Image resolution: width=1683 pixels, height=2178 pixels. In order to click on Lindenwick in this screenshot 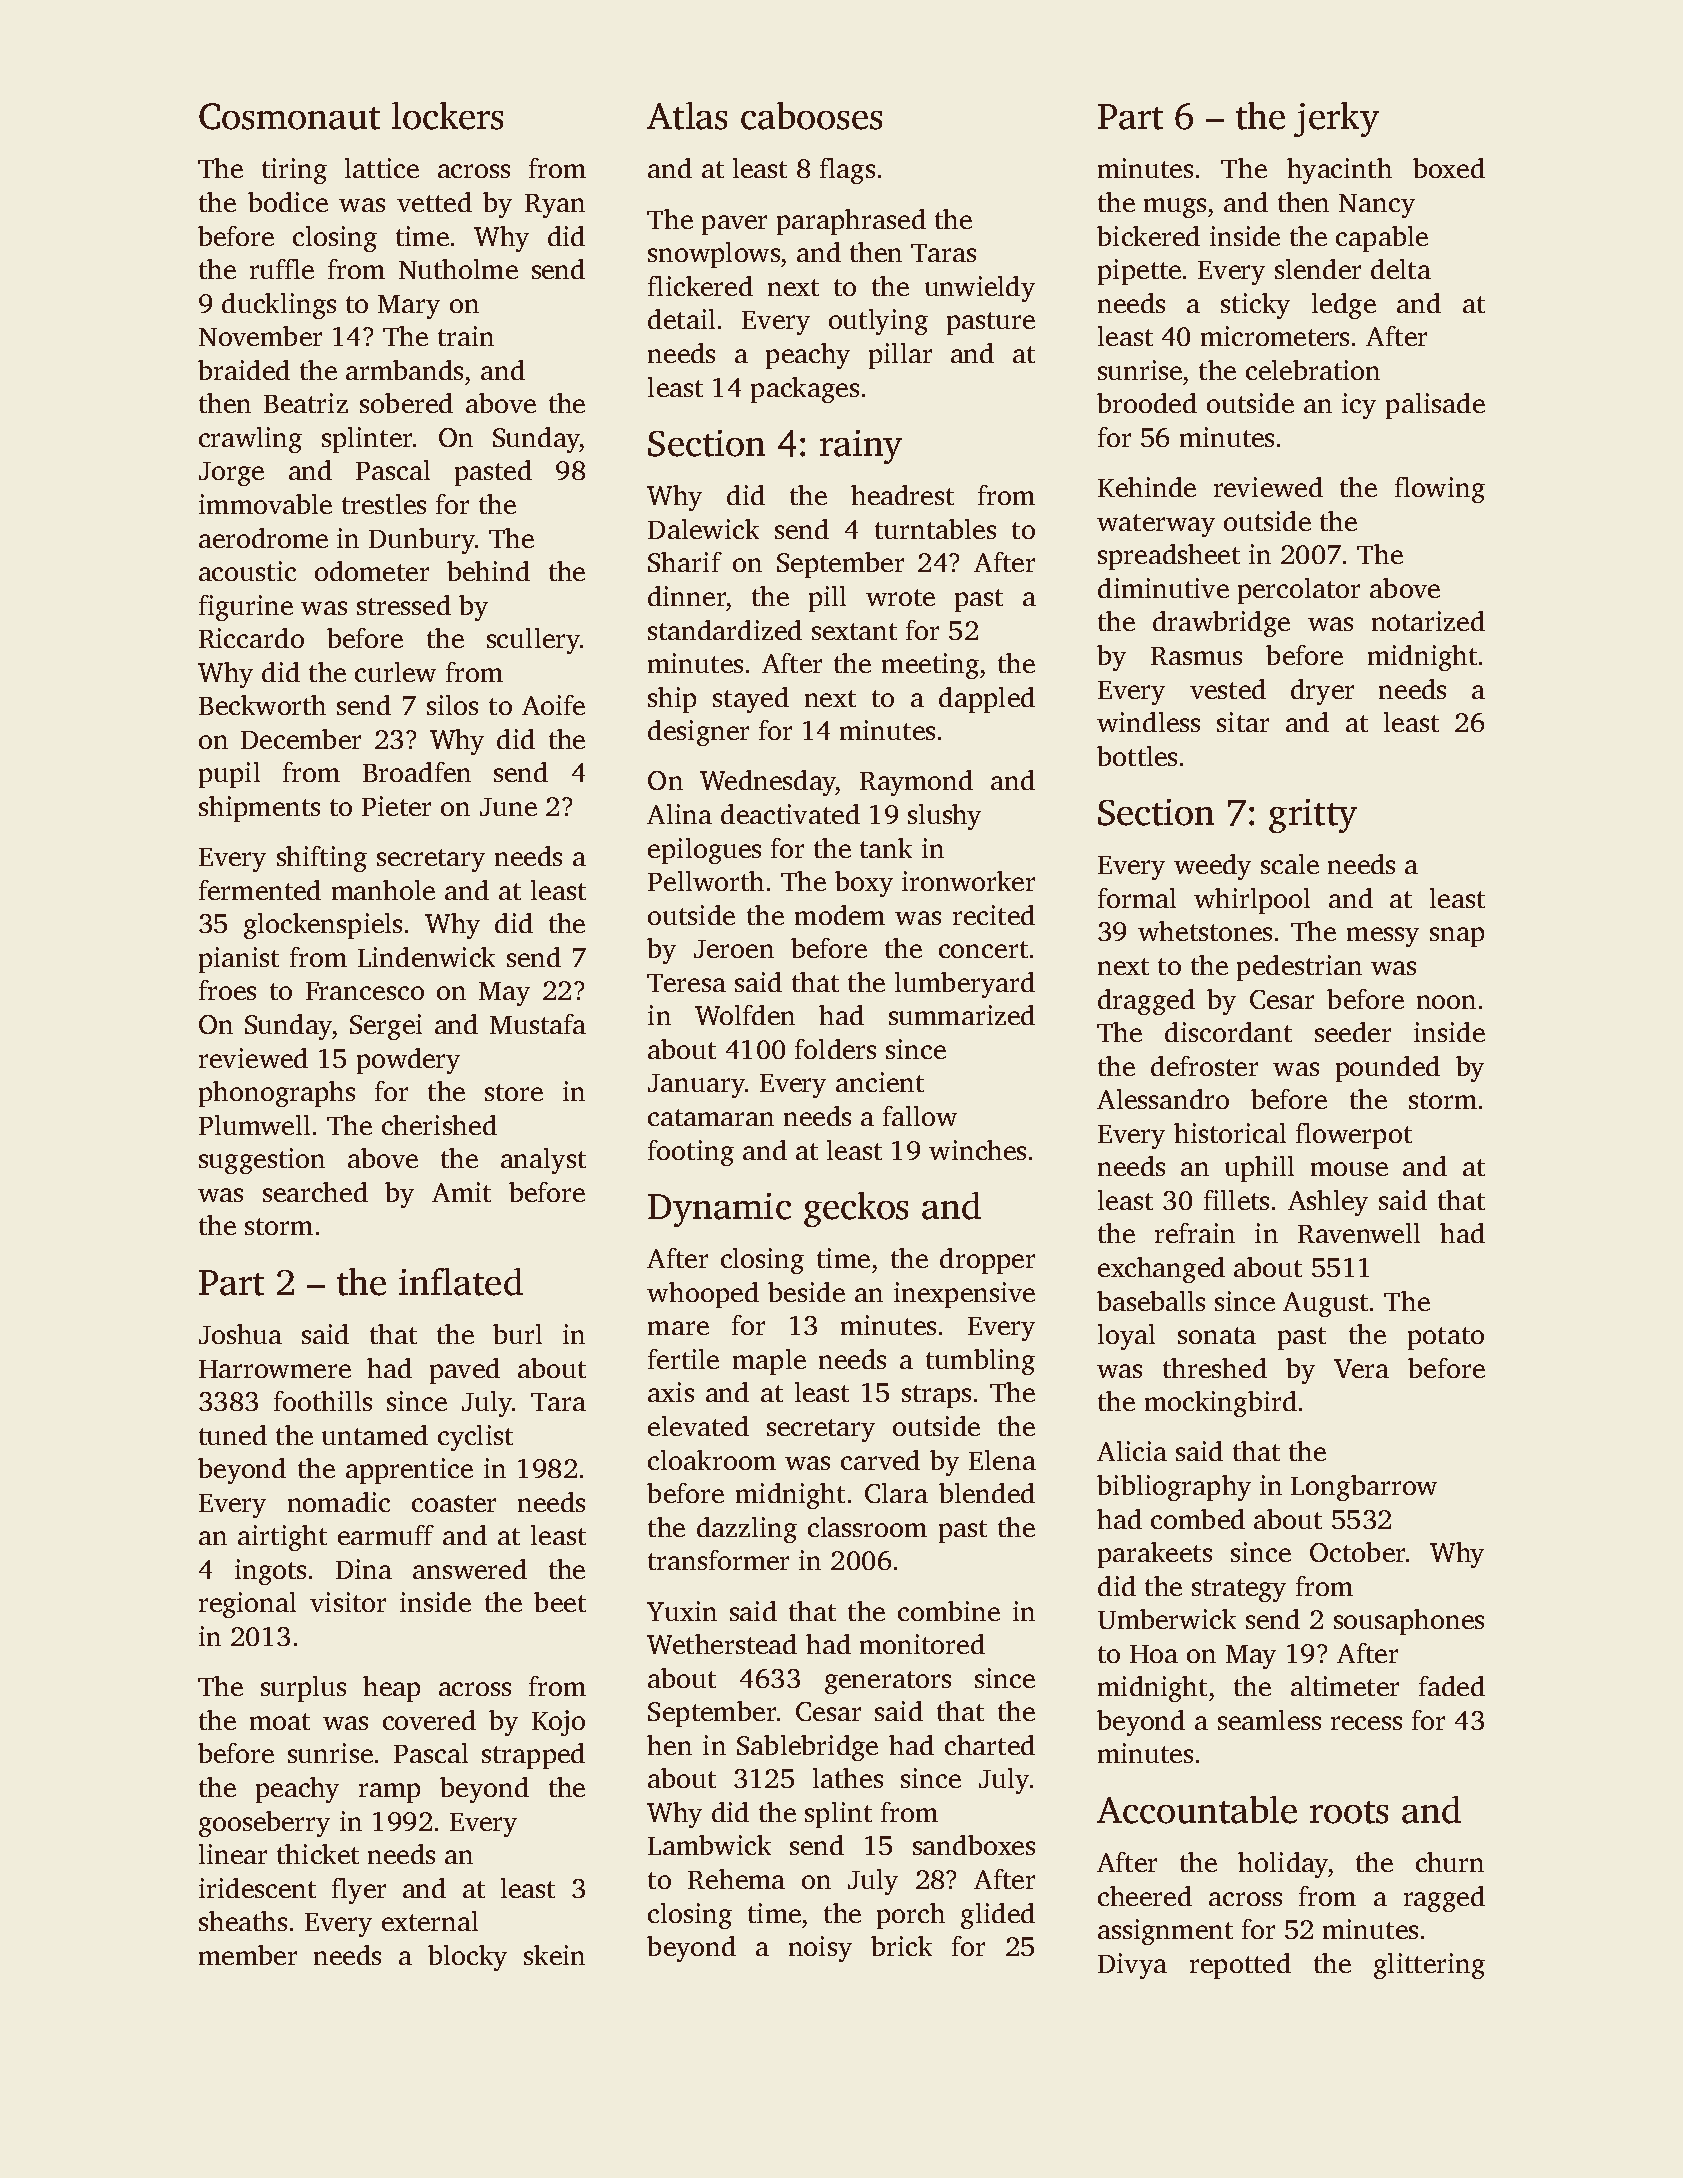, I will do `click(426, 957)`.
